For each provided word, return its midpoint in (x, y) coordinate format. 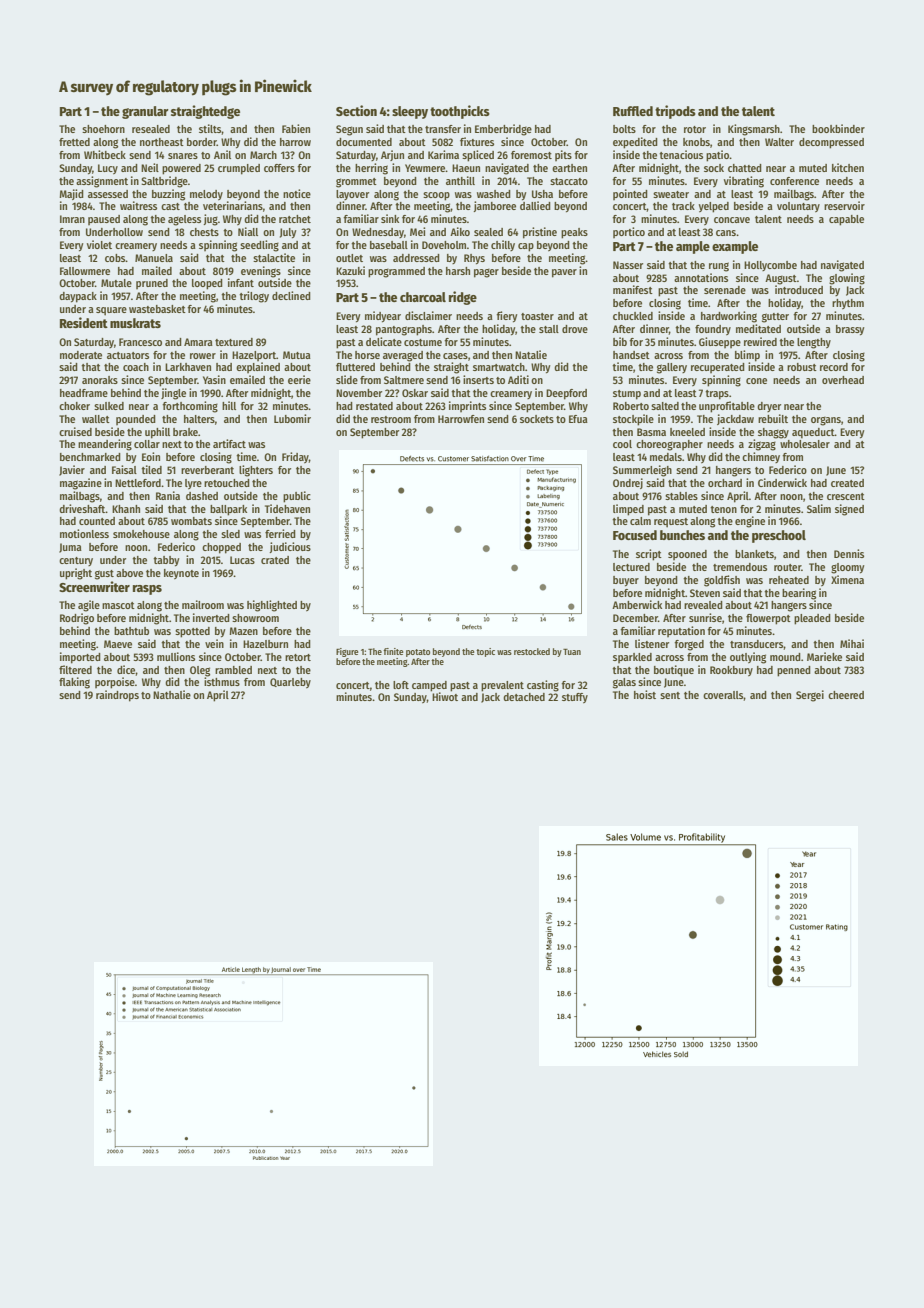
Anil (222, 154)
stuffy (575, 698)
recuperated (718, 368)
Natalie (531, 354)
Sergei (810, 696)
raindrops (117, 696)
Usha (542, 194)
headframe (84, 393)
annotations (701, 277)
